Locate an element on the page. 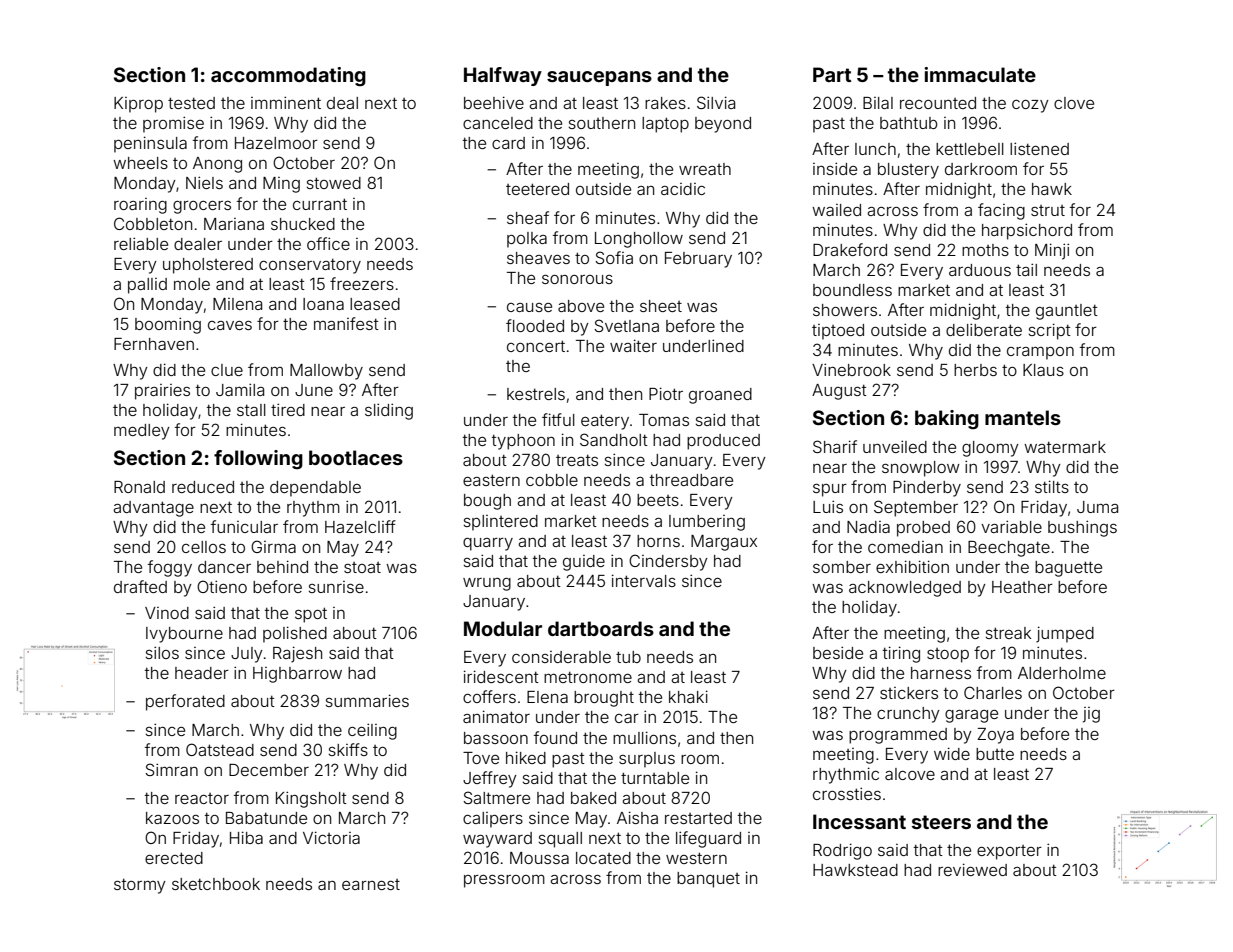 The height and width of the image is (952, 1233). surplus is located at coordinates (647, 760).
